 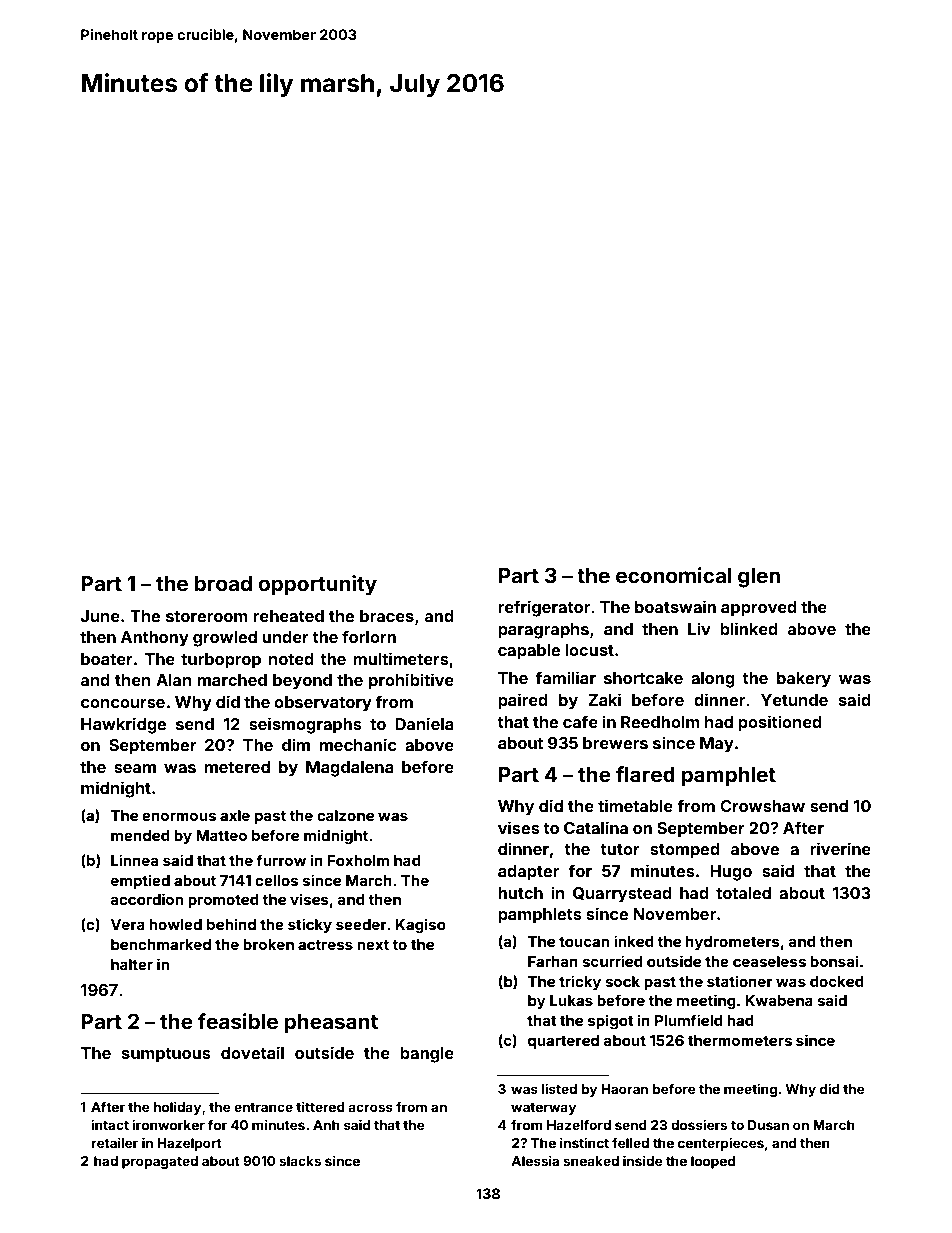 I want to click on entrance, so click(x=263, y=1107).
